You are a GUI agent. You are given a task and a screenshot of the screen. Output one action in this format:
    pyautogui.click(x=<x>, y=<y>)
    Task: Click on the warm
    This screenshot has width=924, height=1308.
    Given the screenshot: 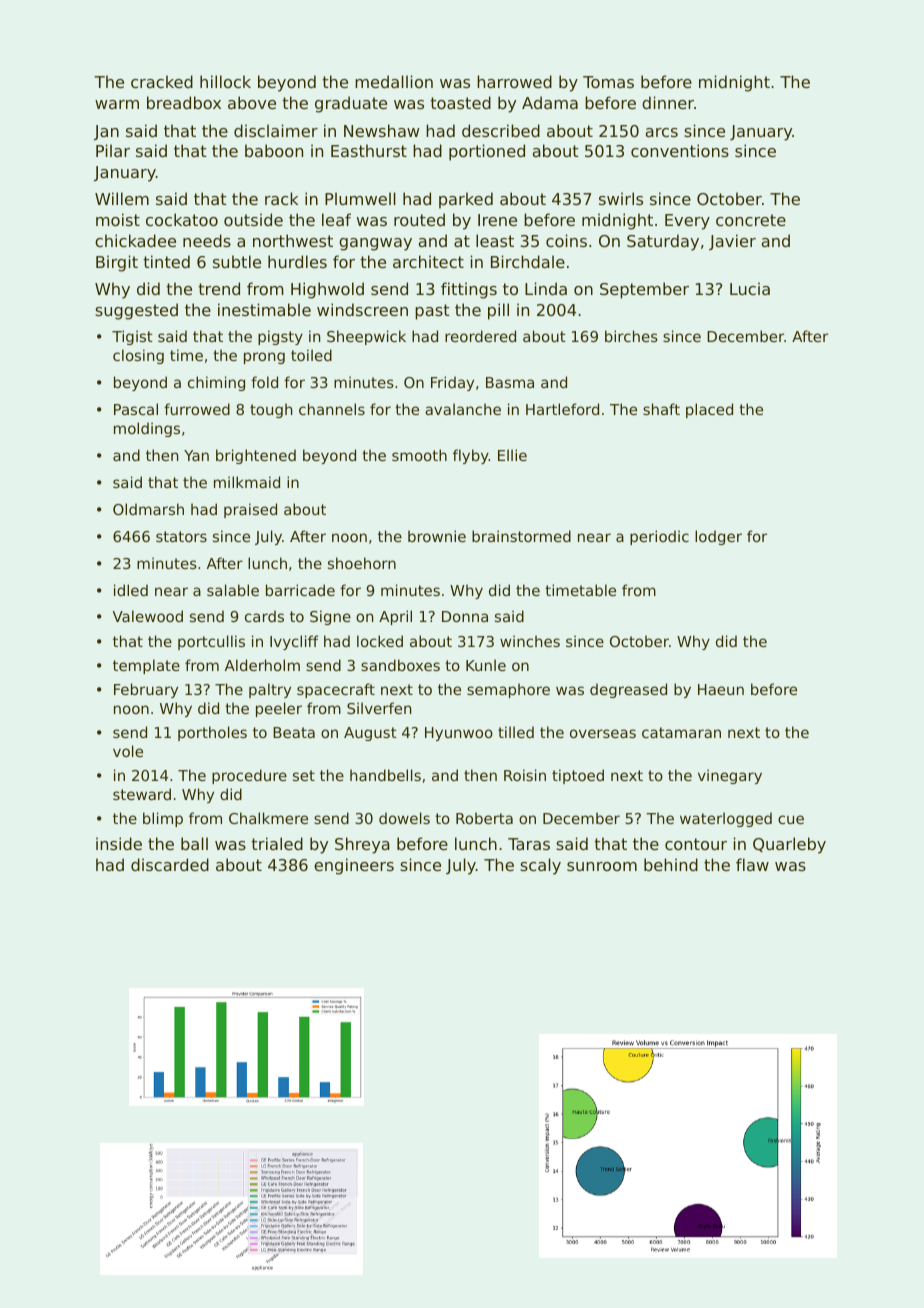 What is the action you would take?
    pyautogui.click(x=117, y=104)
